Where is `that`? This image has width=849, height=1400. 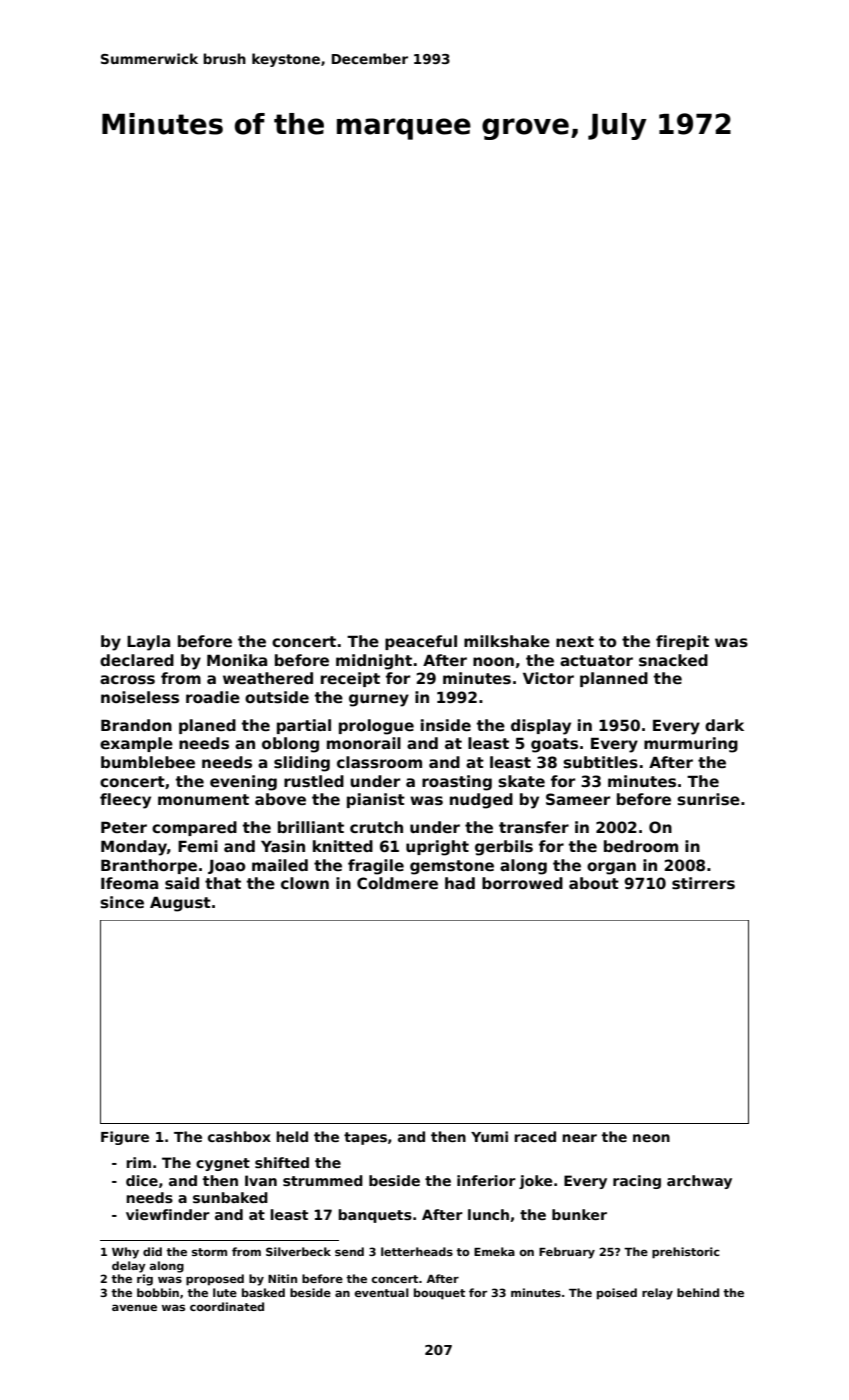 that is located at coordinates (223, 883).
